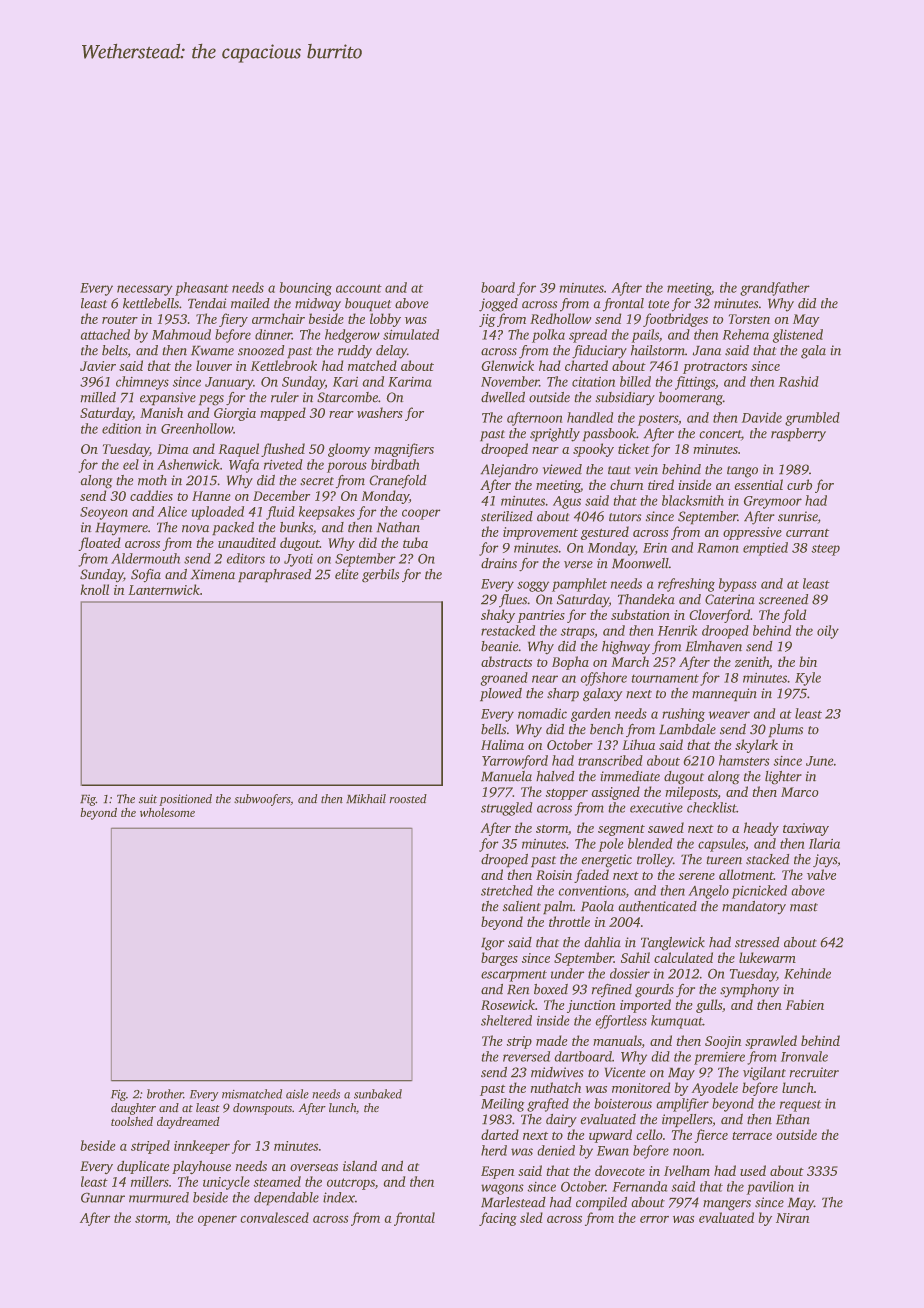  Describe the element at coordinates (167, 812) in the document. I see `wholesome` at that location.
